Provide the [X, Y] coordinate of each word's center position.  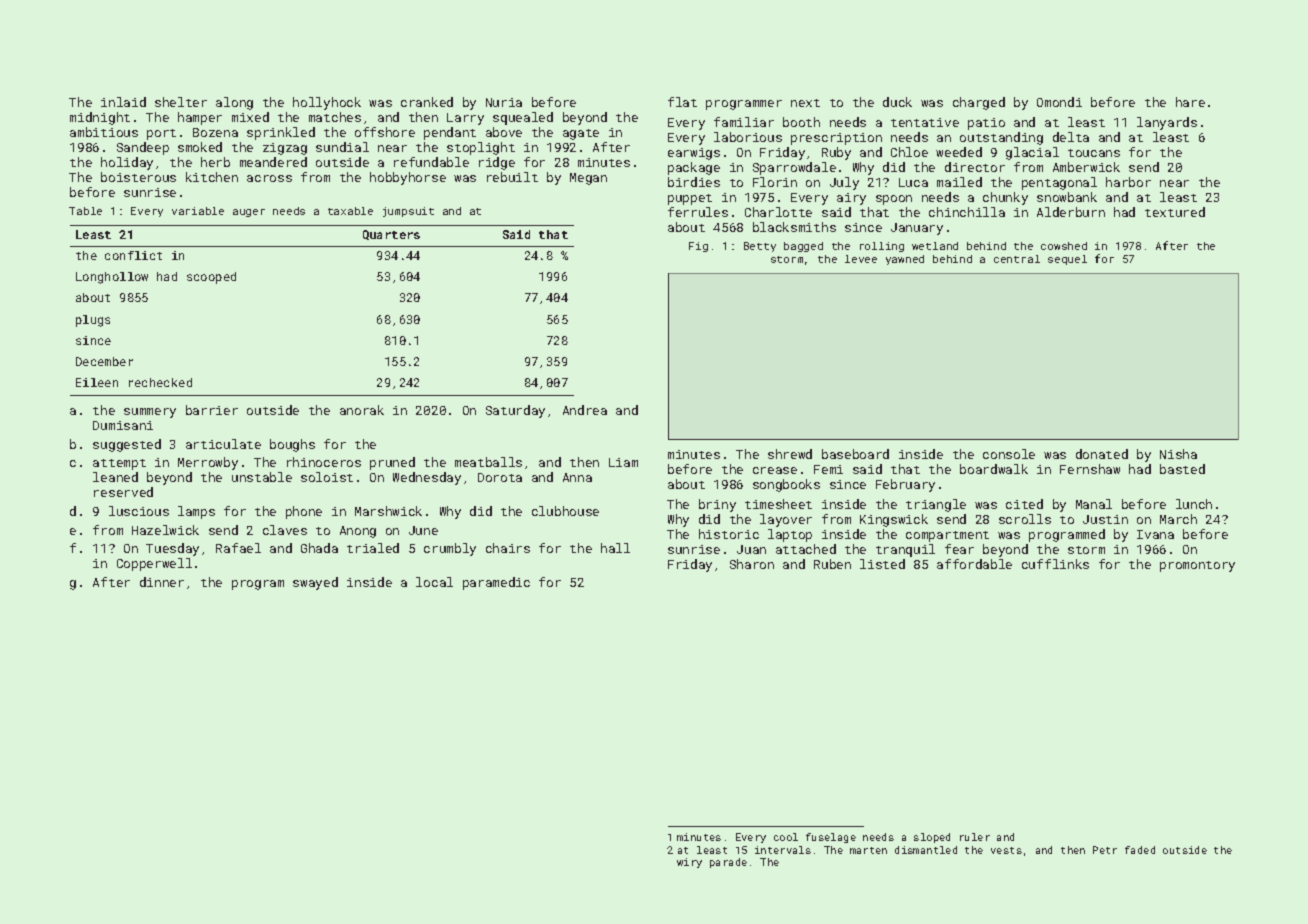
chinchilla [967, 212]
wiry [689, 863]
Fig [698, 247]
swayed [315, 583]
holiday [127, 163]
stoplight [481, 148]
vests [1006, 850]
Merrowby [208, 463]
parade [728, 863]
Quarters [391, 235]
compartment [947, 536]
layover [786, 520]
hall [615, 548]
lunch [1194, 504]
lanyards [1167, 123]
